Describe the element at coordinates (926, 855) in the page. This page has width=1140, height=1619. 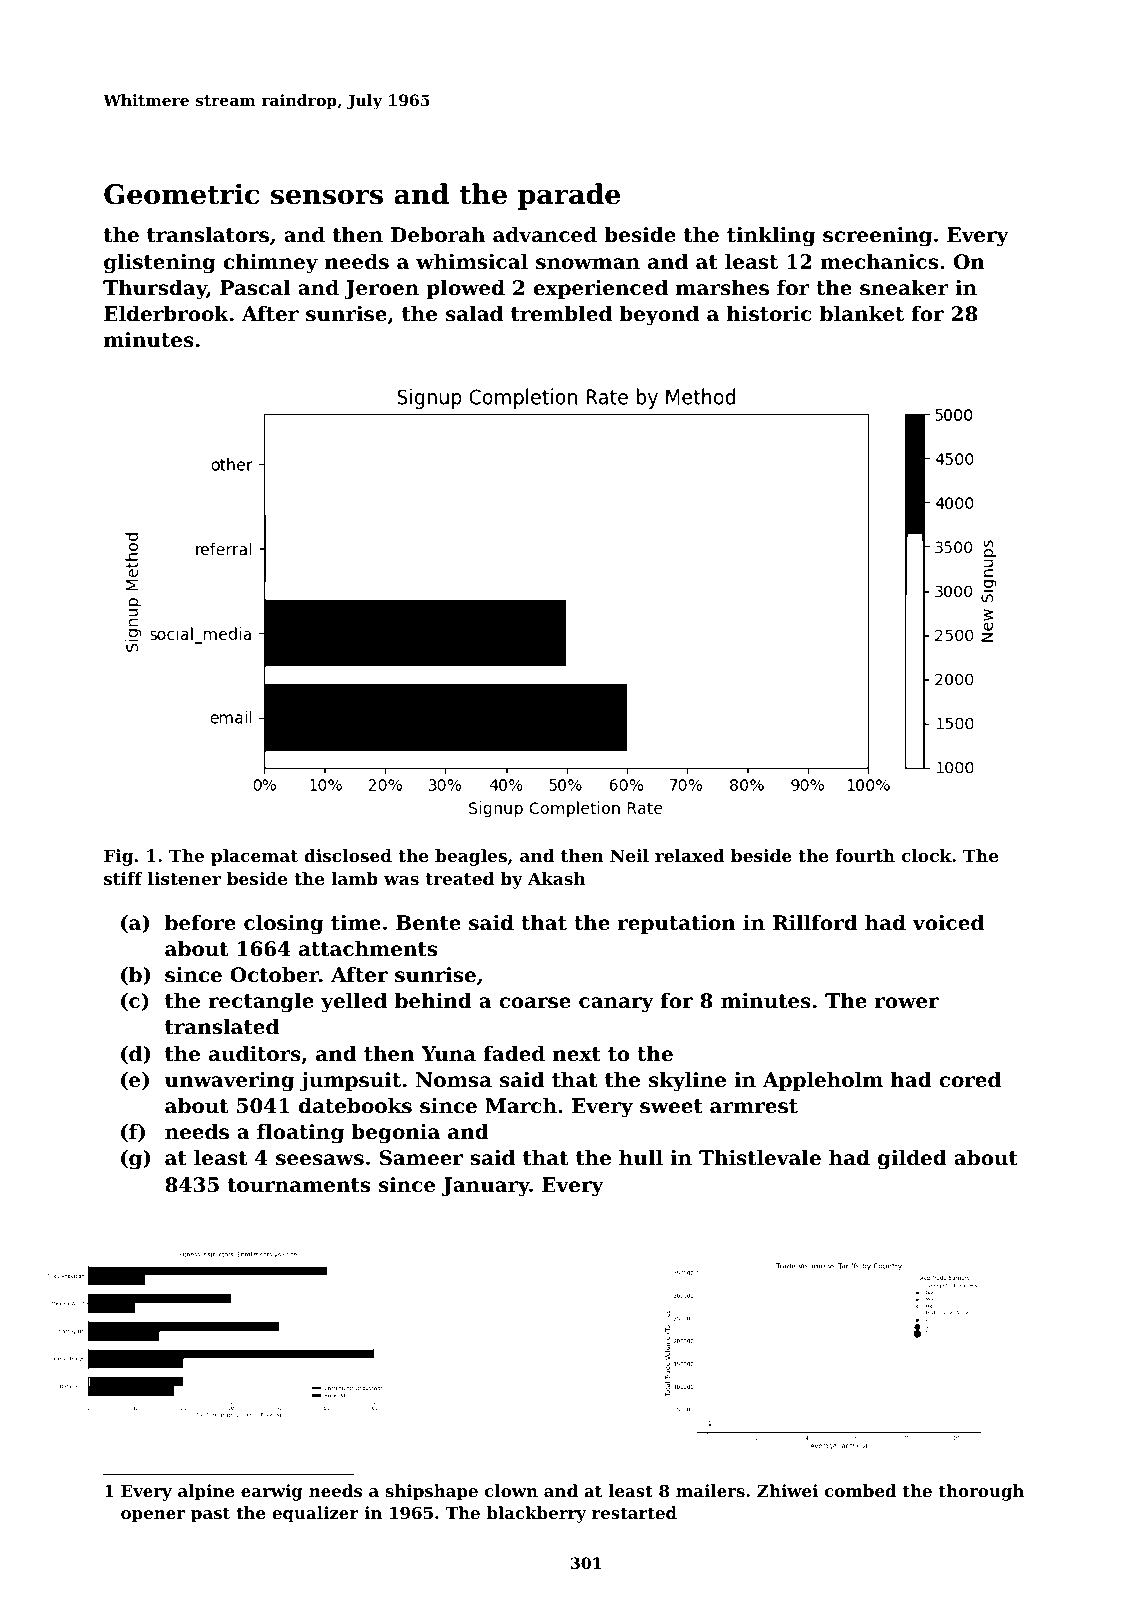
I see `clock` at that location.
